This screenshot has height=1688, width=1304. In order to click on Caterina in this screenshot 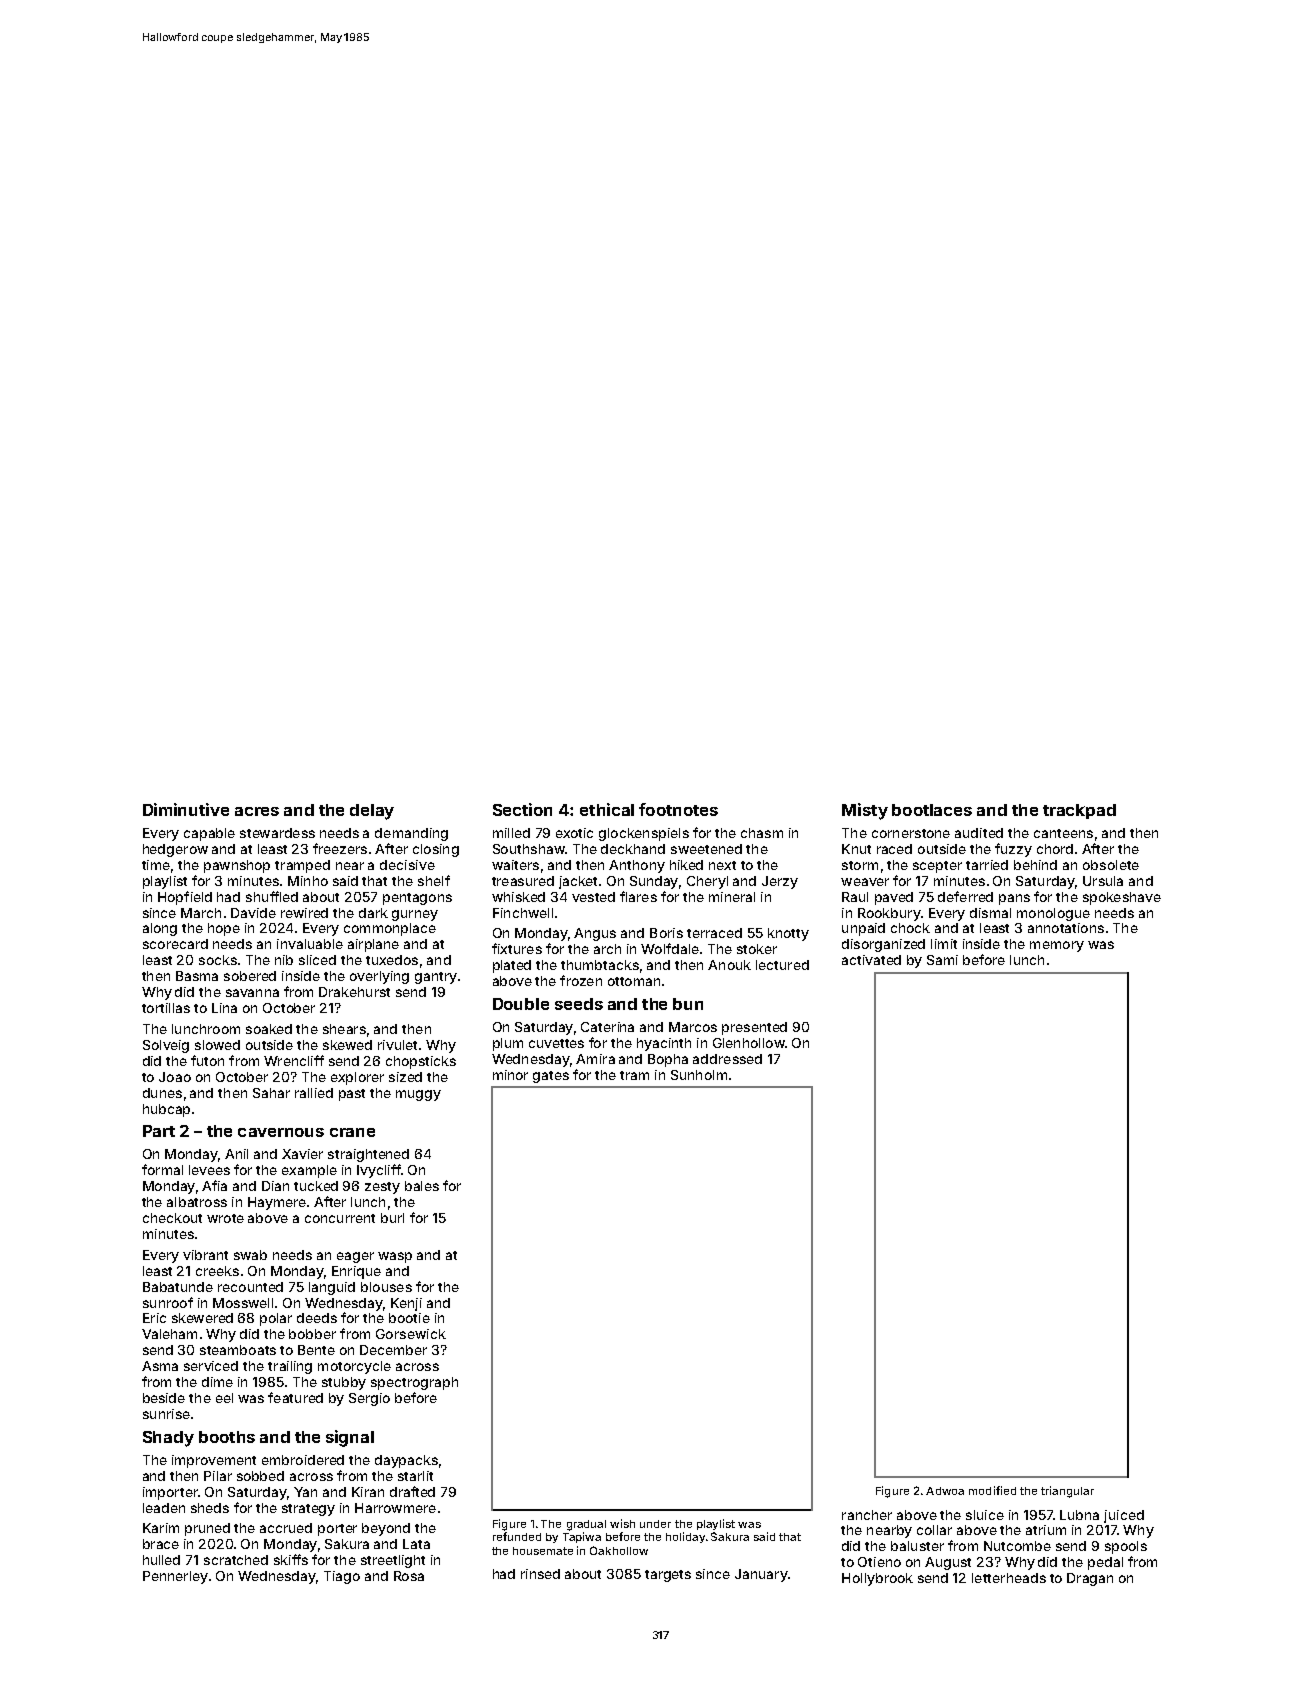, I will do `click(607, 1027)`.
